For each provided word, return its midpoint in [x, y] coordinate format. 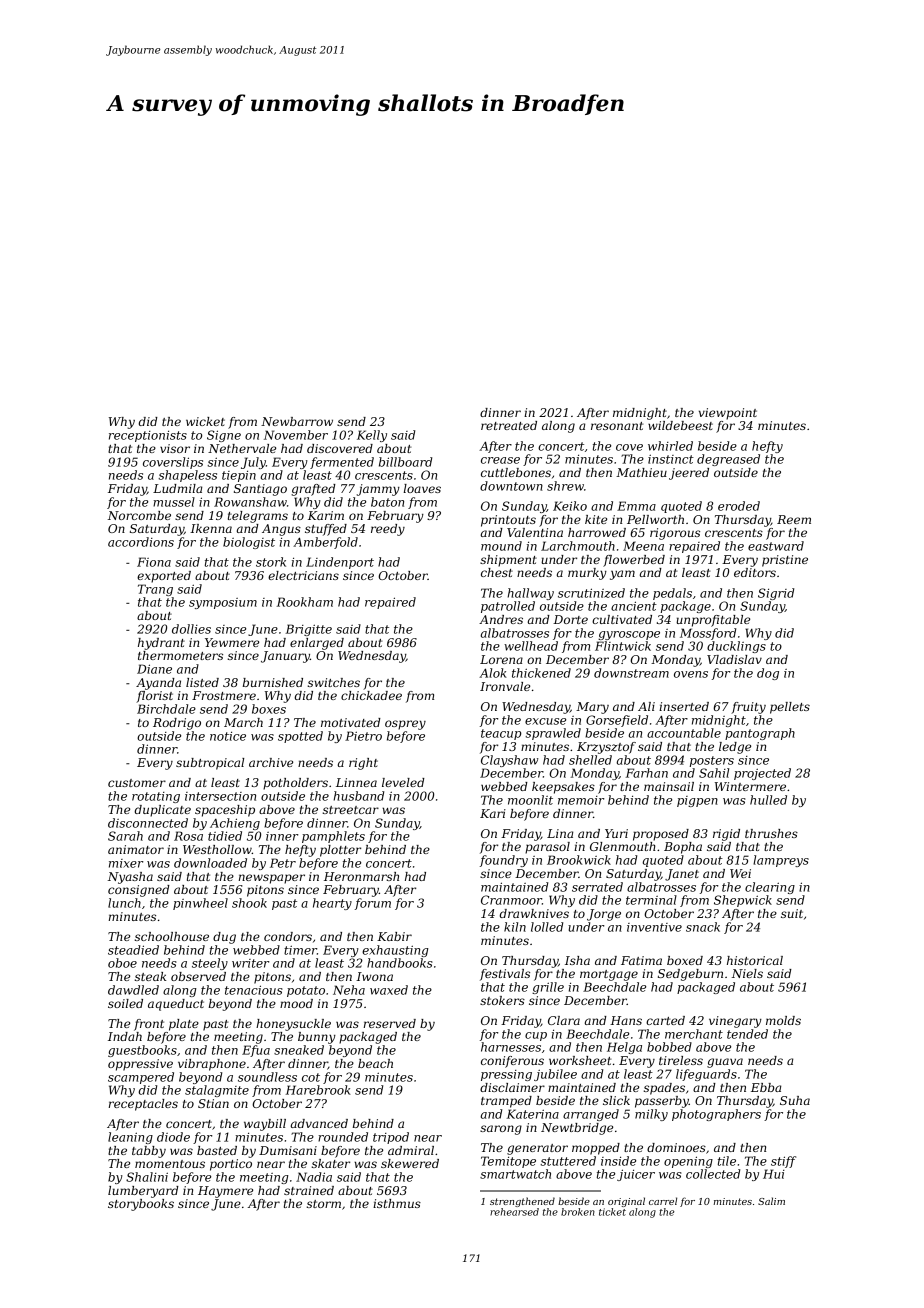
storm [323, 1204]
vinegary [735, 1022]
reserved [390, 1023]
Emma [636, 506]
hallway [531, 594]
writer [250, 963]
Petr [283, 863]
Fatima [641, 960]
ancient [634, 606]
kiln [515, 927]
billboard [405, 462]
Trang [155, 590]
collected [713, 1174]
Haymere [225, 1192]
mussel [174, 502]
